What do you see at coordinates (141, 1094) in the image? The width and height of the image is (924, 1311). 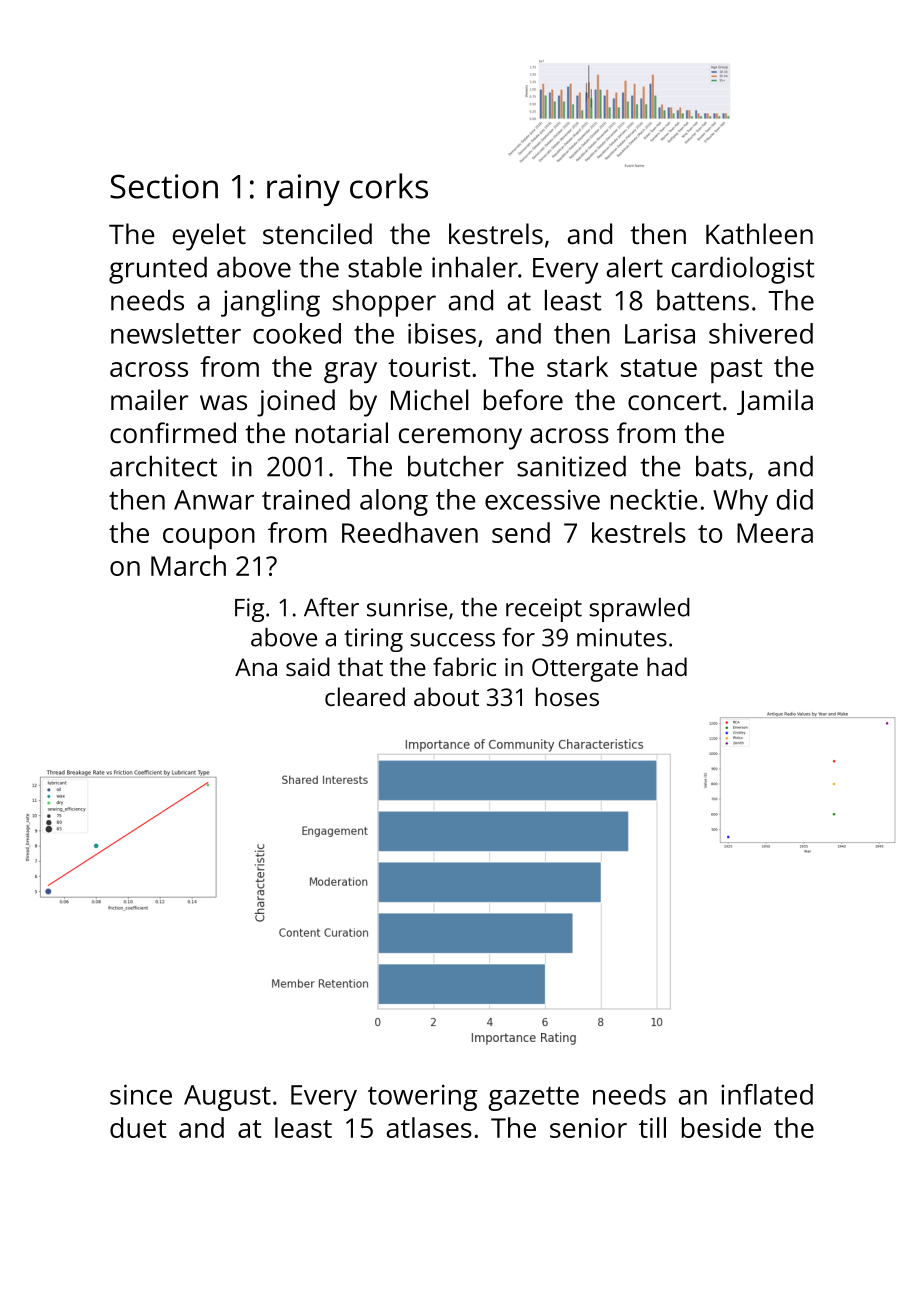 I see `since` at bounding box center [141, 1094].
